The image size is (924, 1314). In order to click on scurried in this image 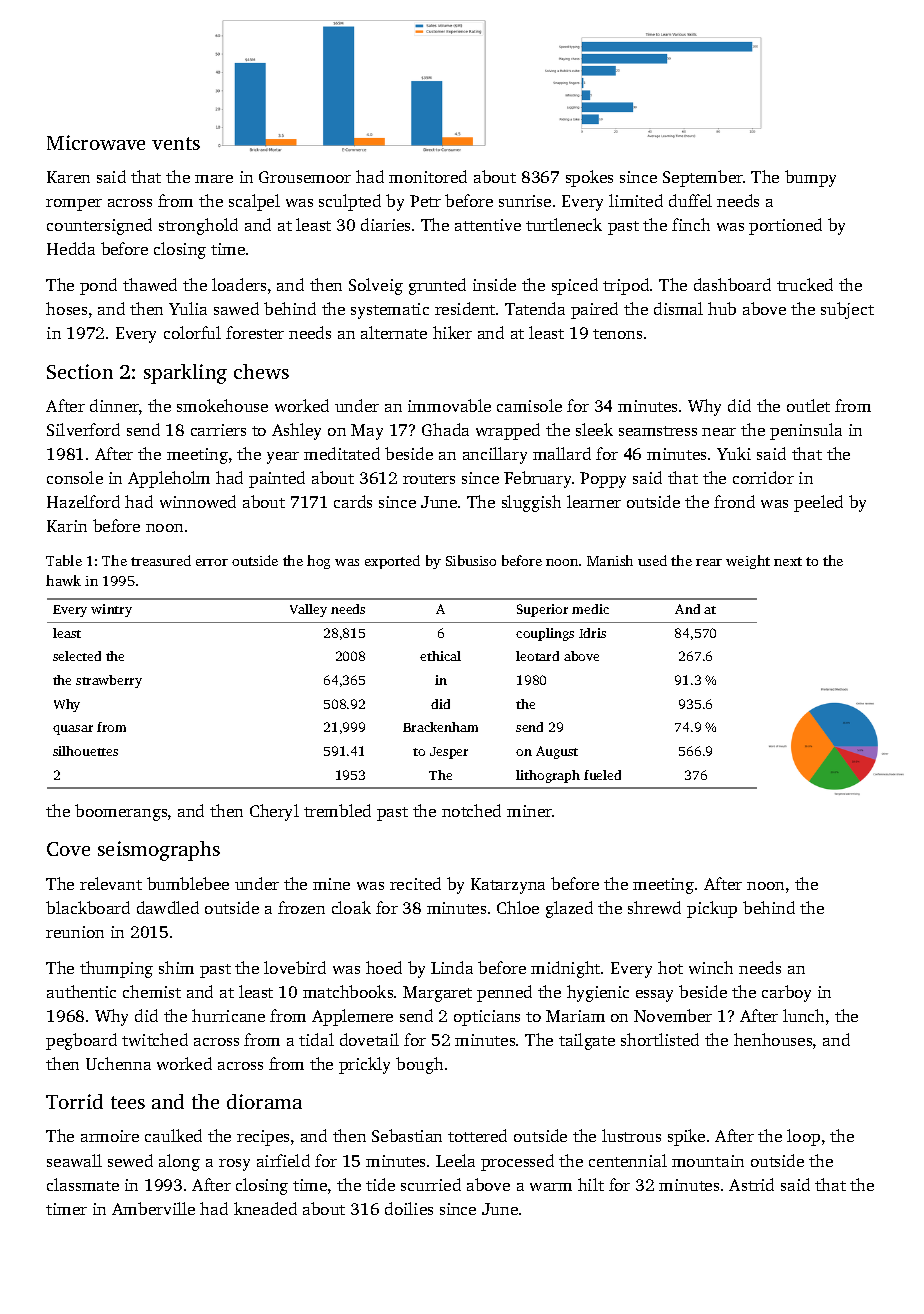, I will do `click(431, 1184)`.
